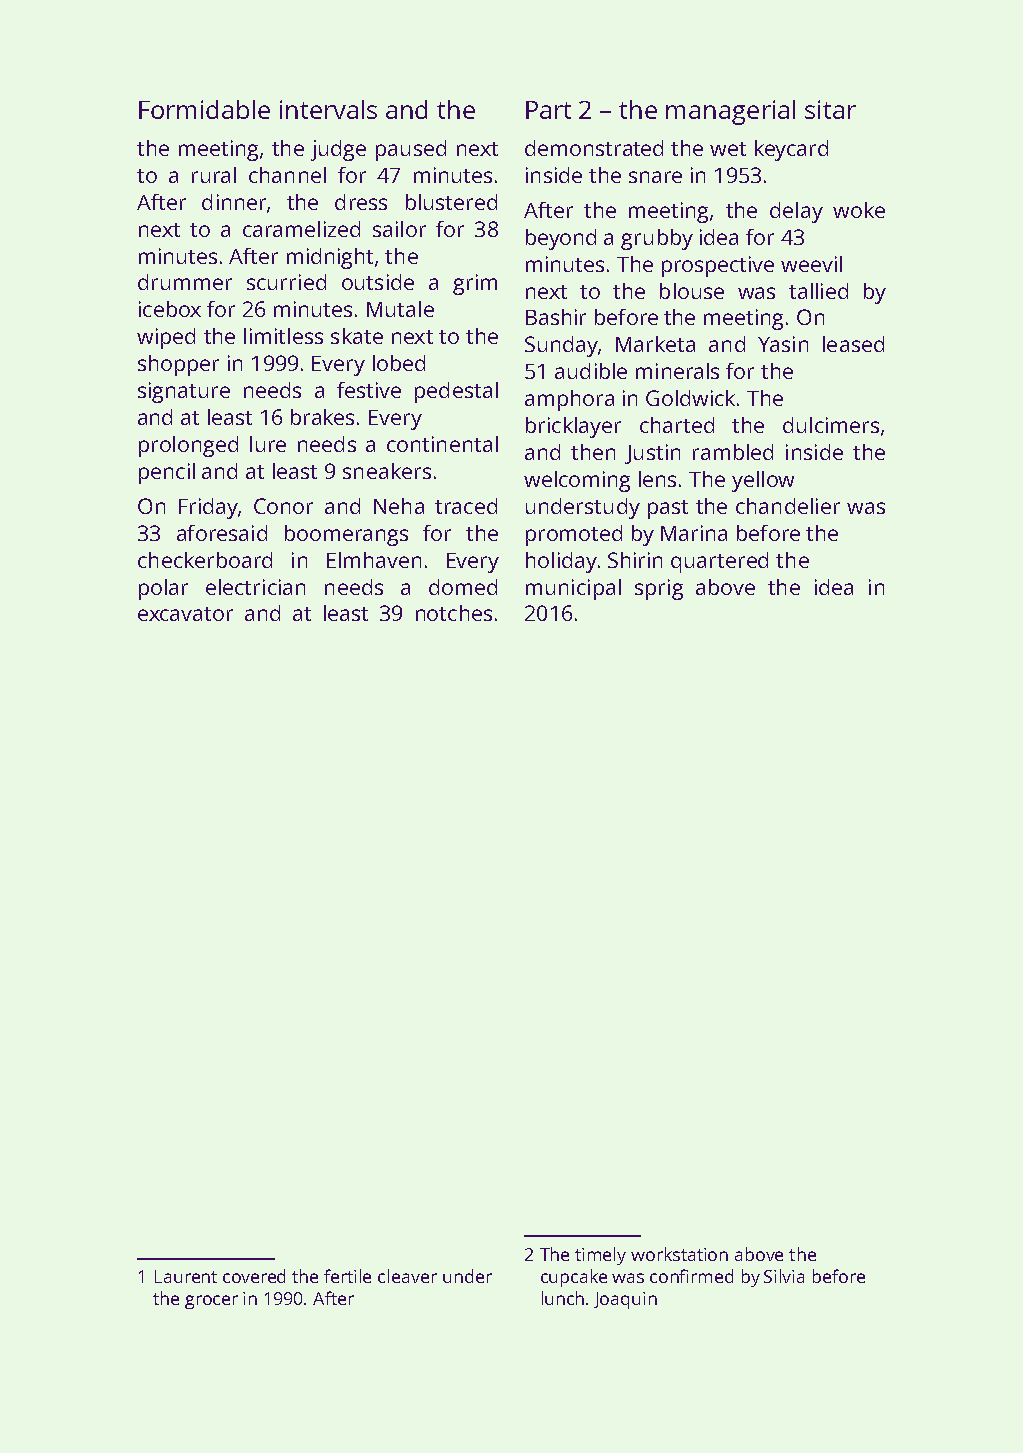  Describe the element at coordinates (853, 344) in the document. I see `leased` at that location.
